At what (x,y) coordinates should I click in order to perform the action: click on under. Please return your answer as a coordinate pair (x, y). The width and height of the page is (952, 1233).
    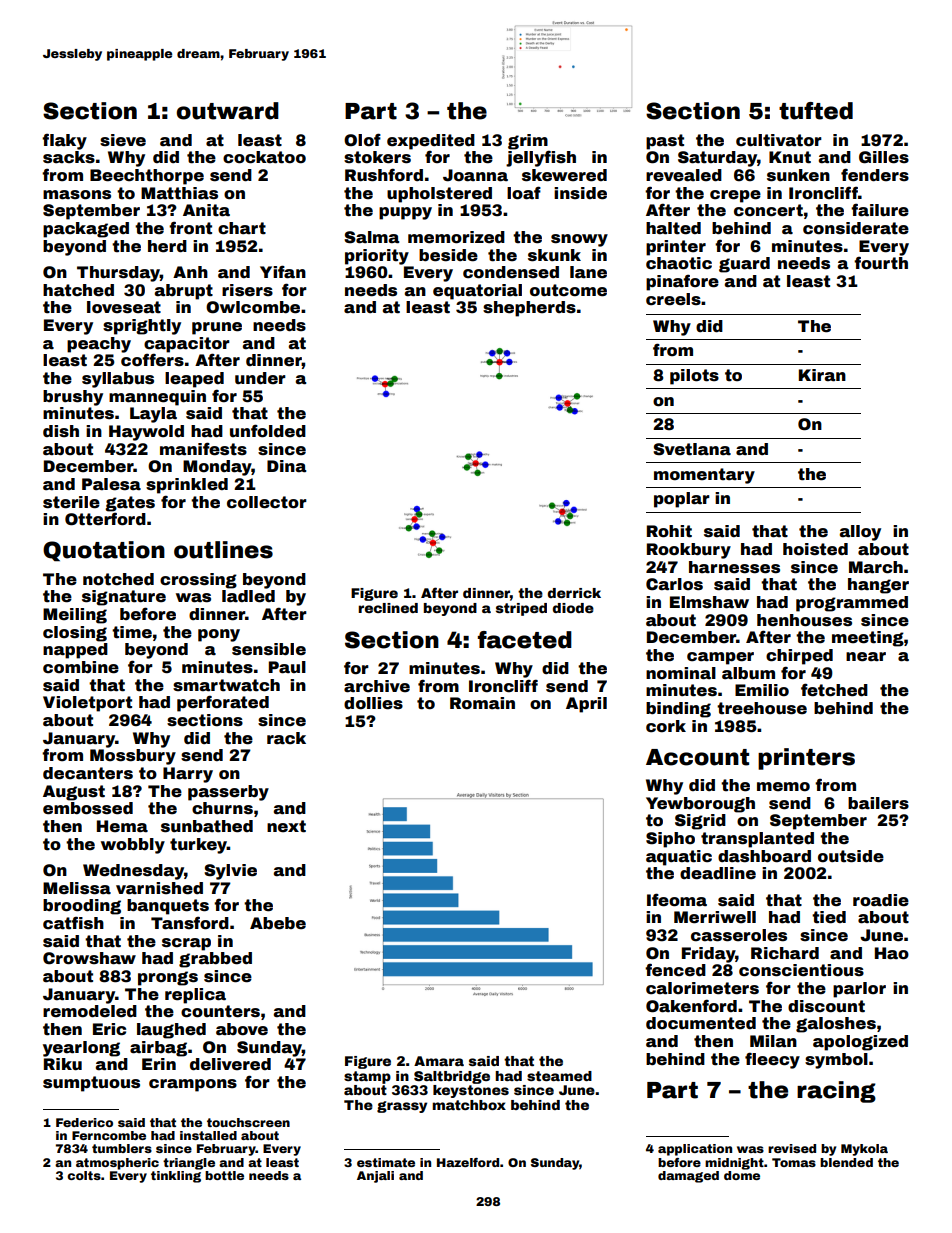
    Looking at the image, I should click on (260, 378).
